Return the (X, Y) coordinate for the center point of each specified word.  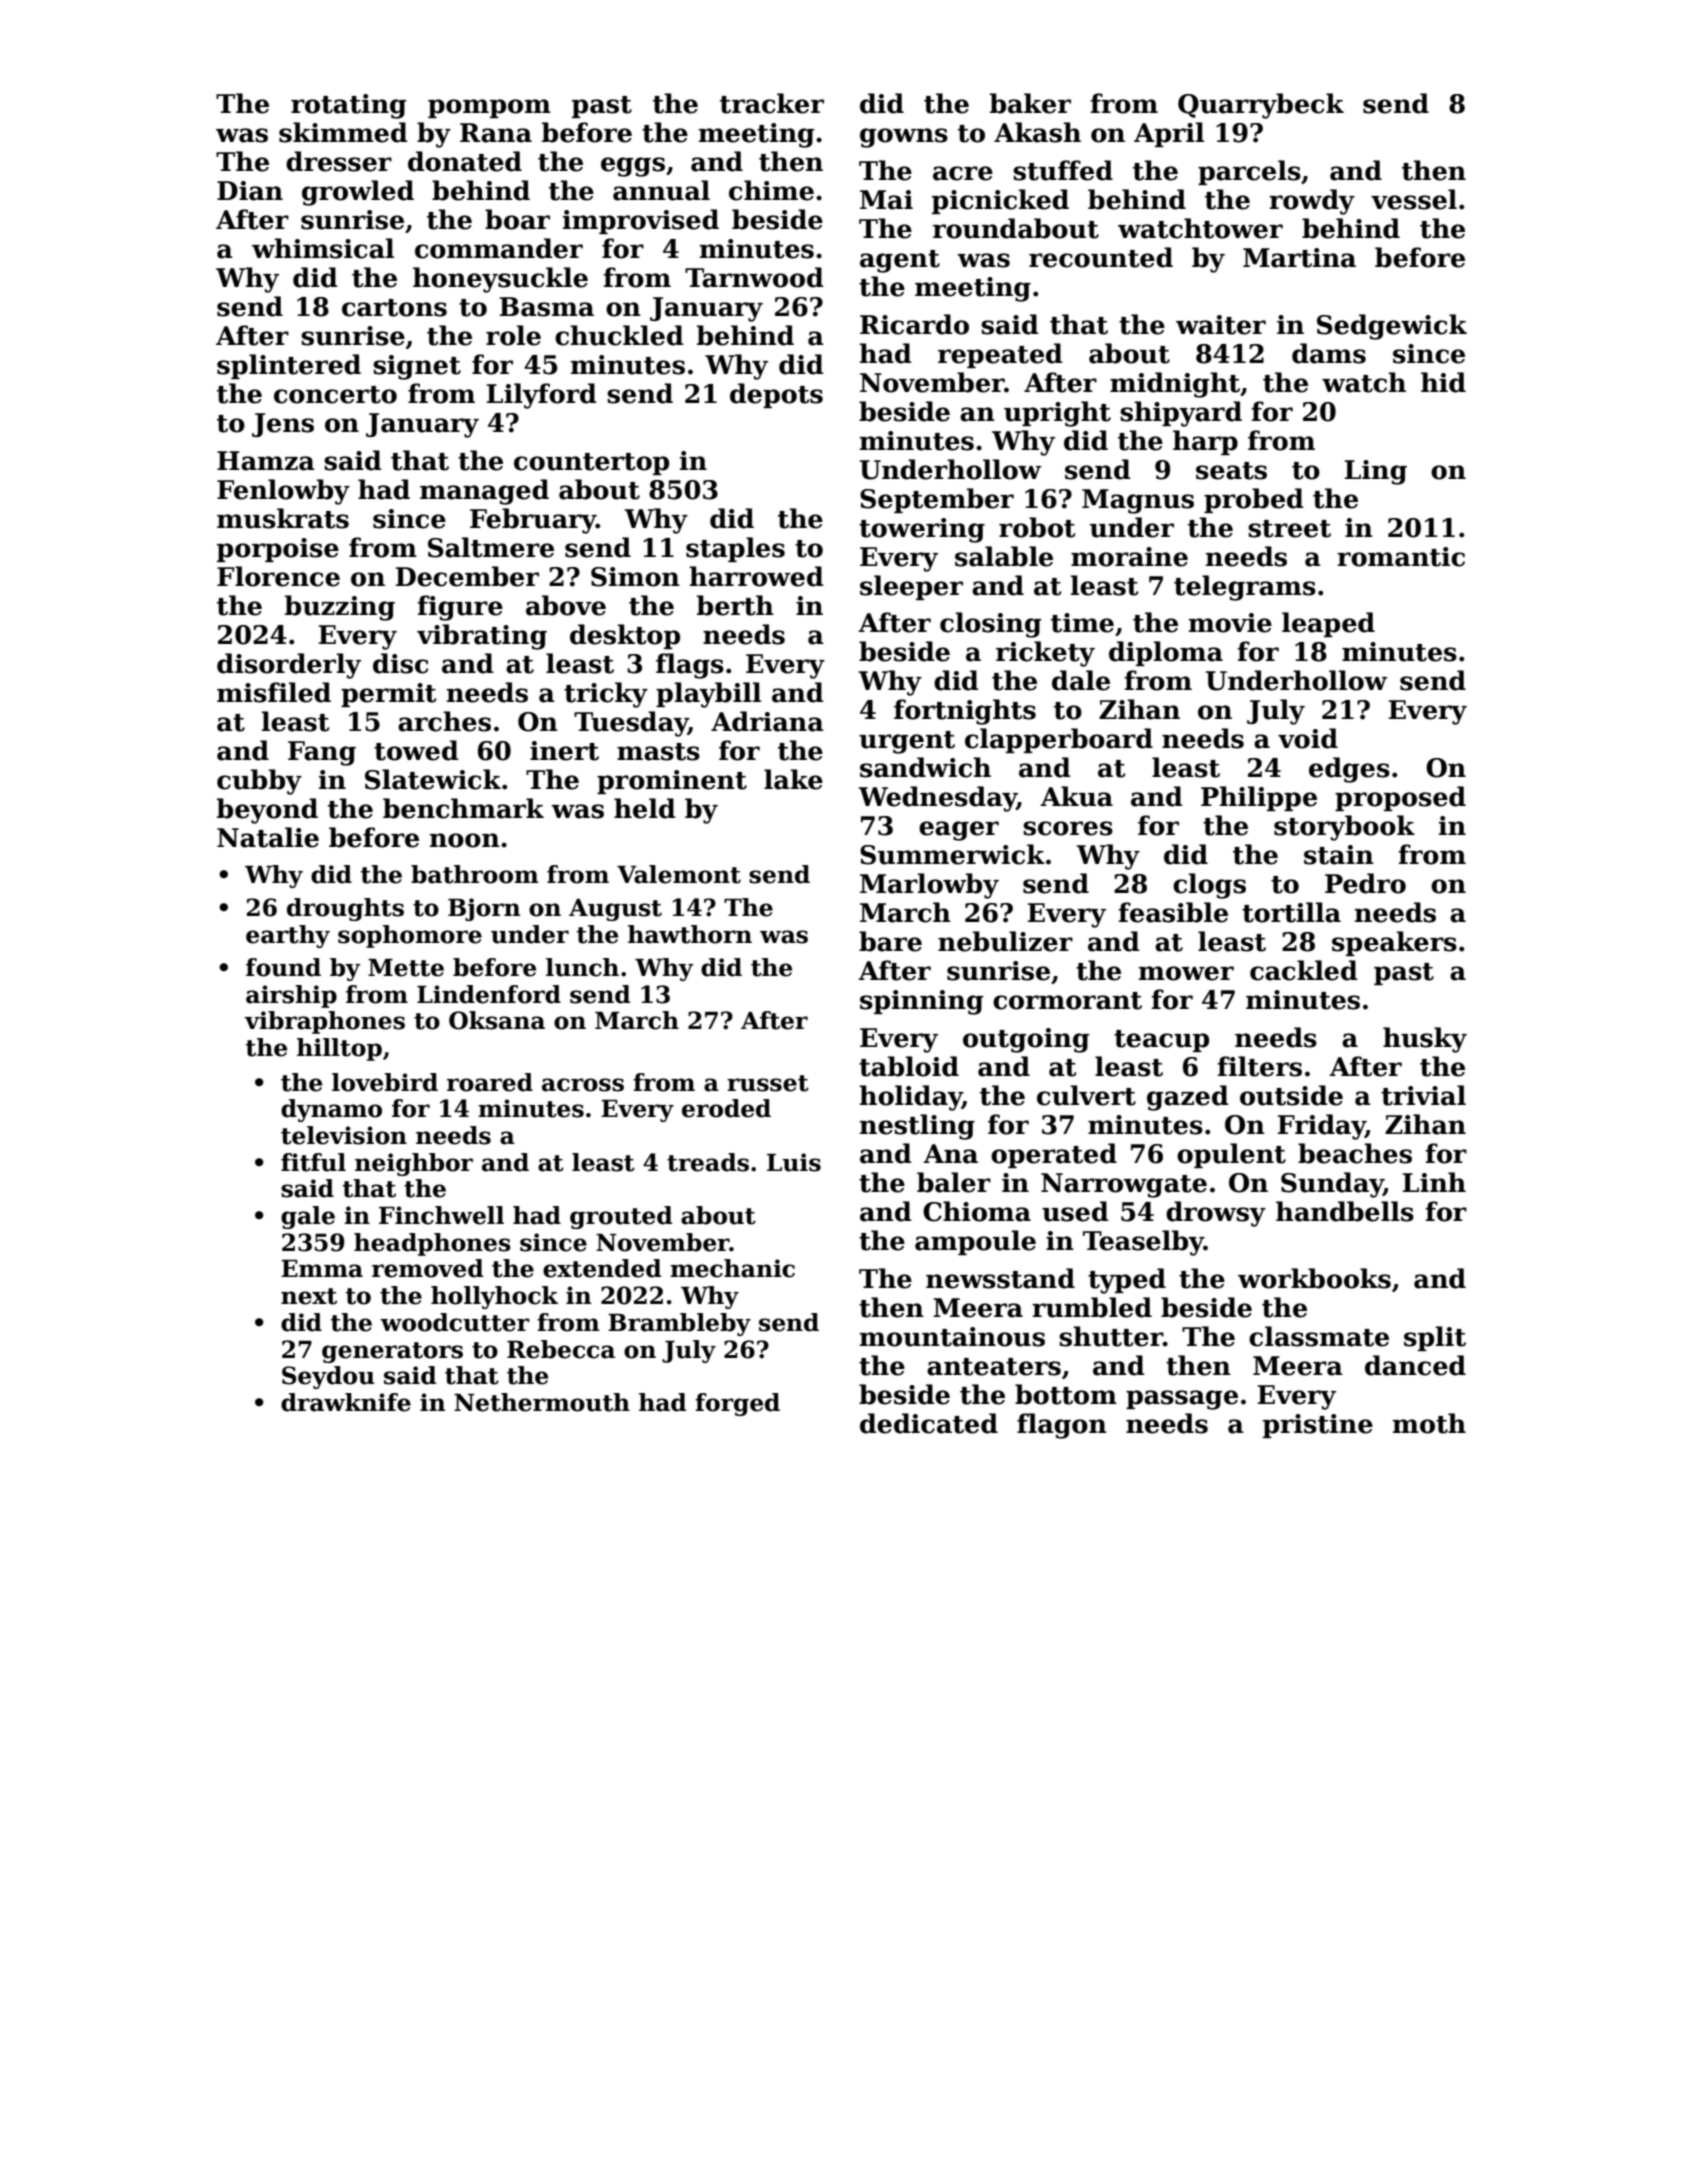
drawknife (346, 1402)
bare (890, 941)
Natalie (268, 837)
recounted (1101, 257)
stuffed (1063, 170)
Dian (250, 191)
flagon (1062, 1426)
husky (1425, 1040)
